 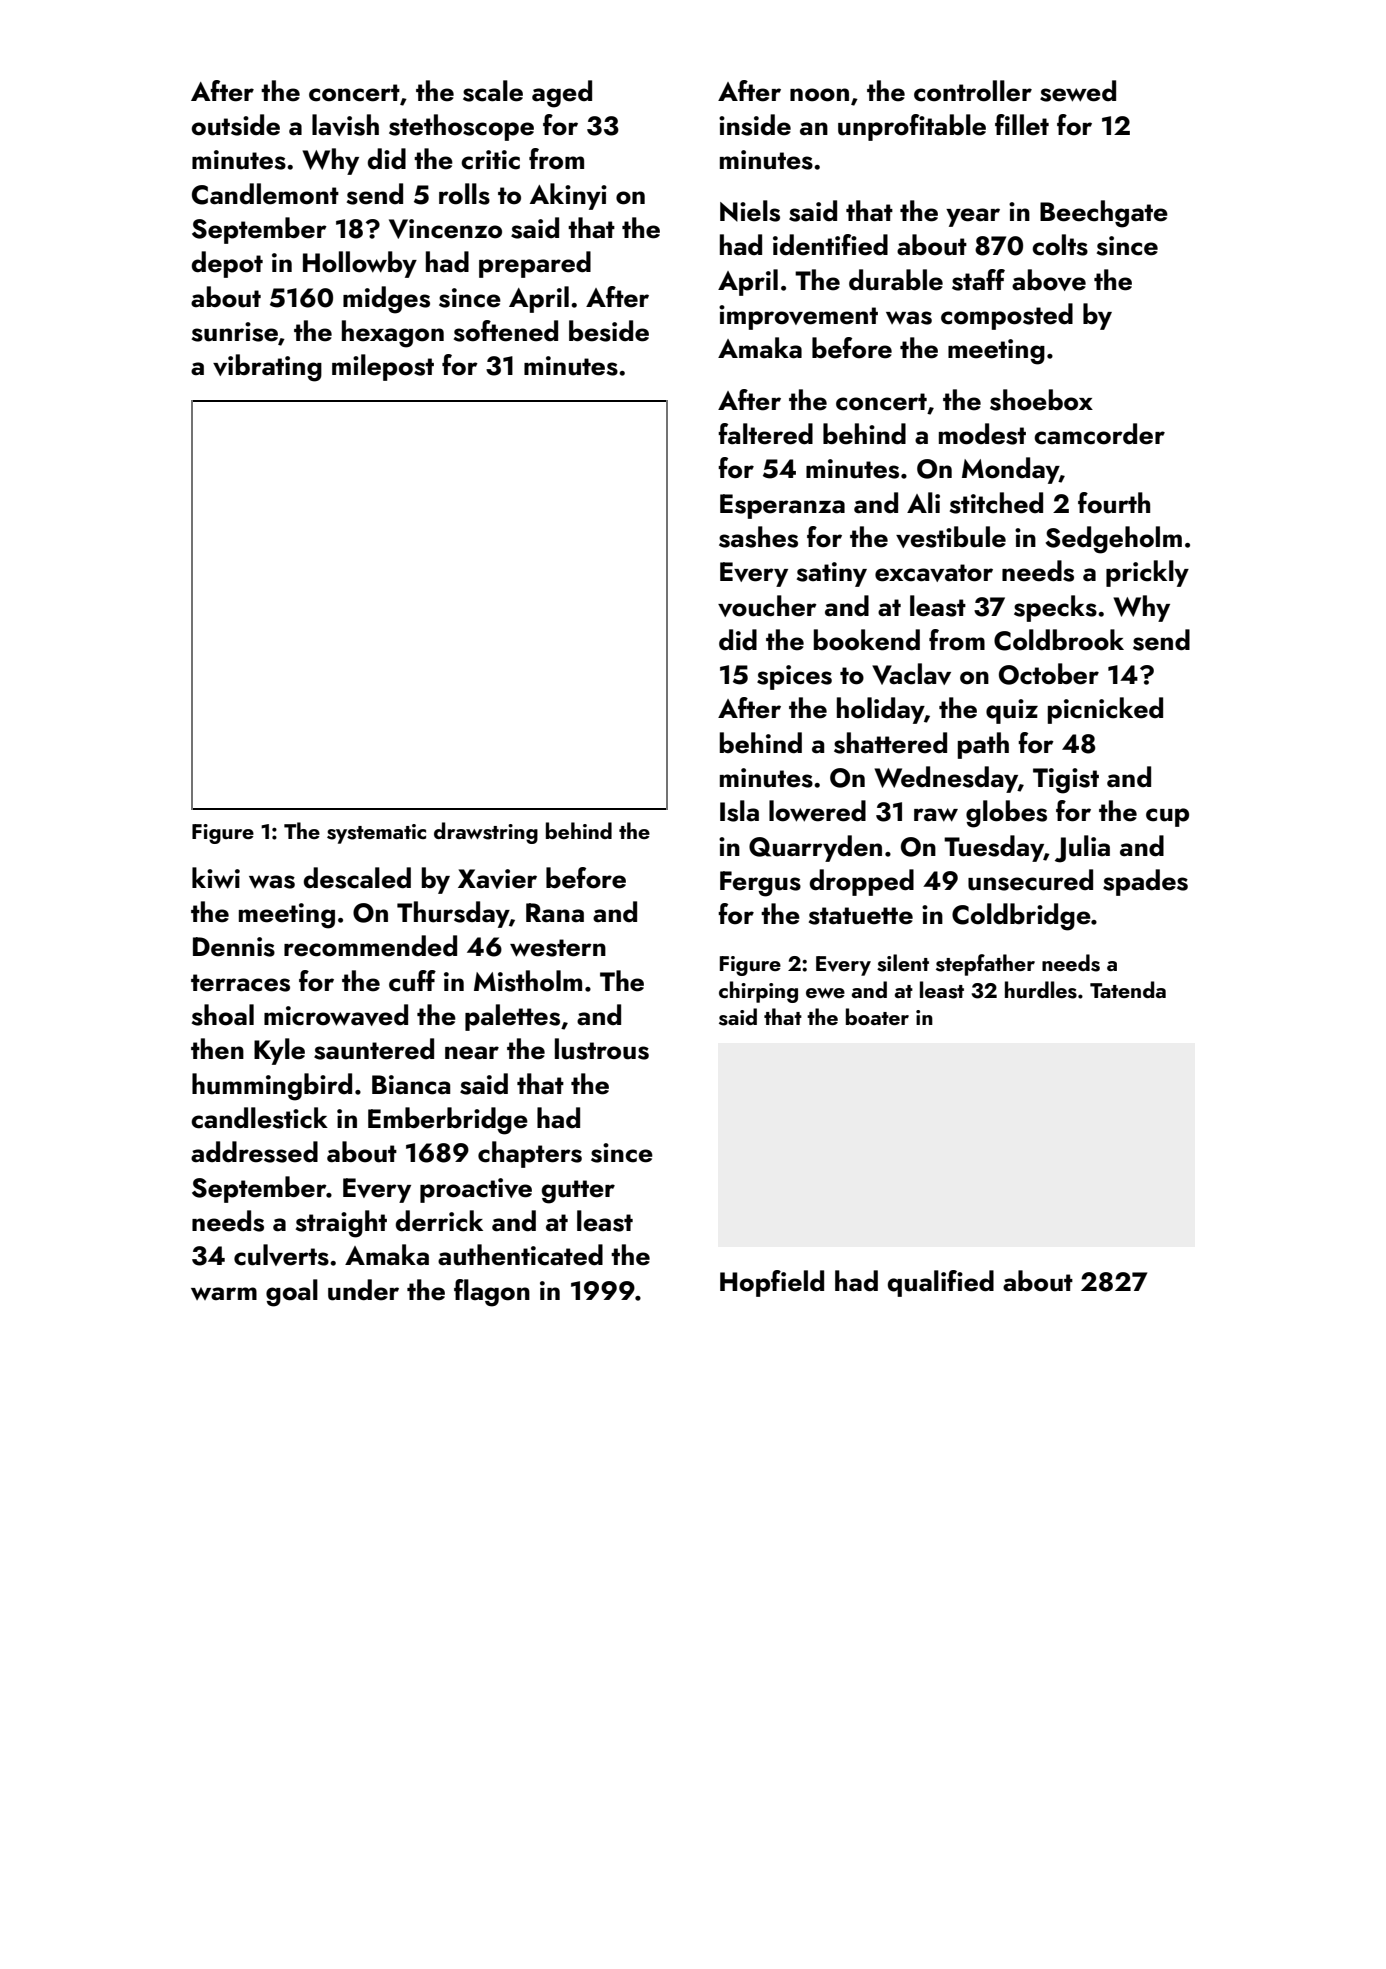 I want to click on lowered, so click(x=817, y=811).
